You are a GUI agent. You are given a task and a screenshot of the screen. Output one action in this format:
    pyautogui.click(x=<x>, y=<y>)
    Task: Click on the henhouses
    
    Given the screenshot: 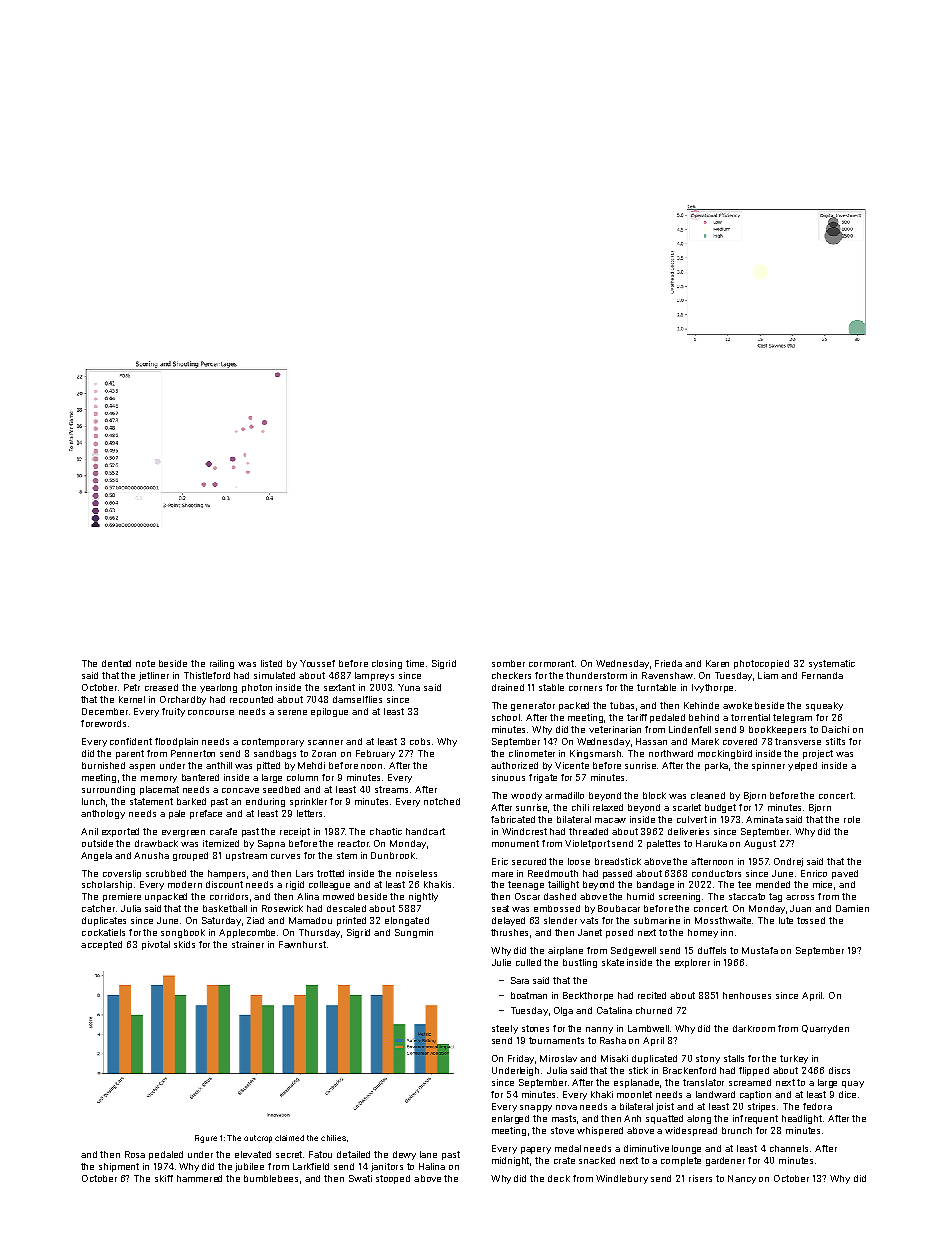 What is the action you would take?
    pyautogui.click(x=747, y=995)
